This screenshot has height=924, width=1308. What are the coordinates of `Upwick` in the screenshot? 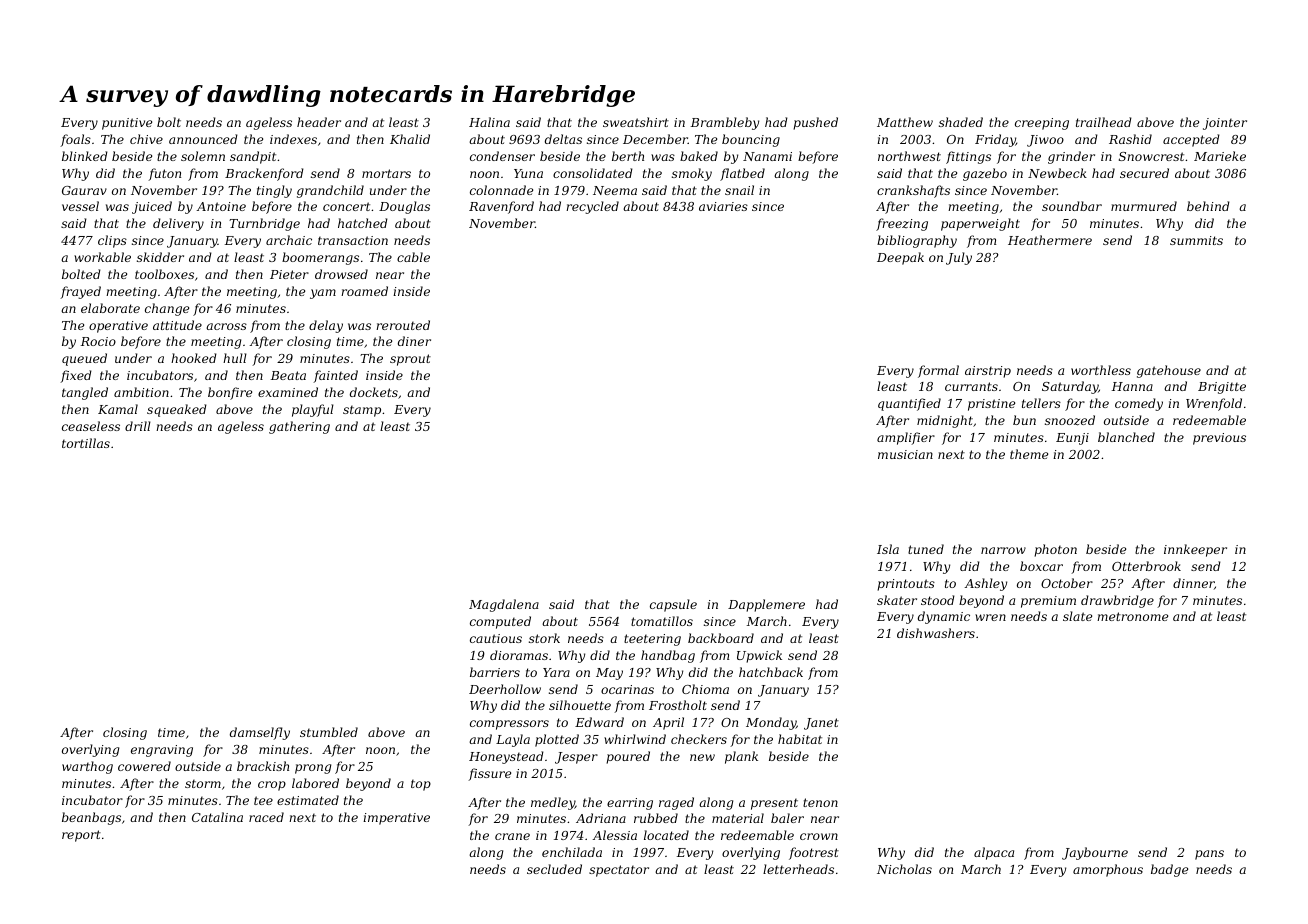 It's located at (759, 656).
